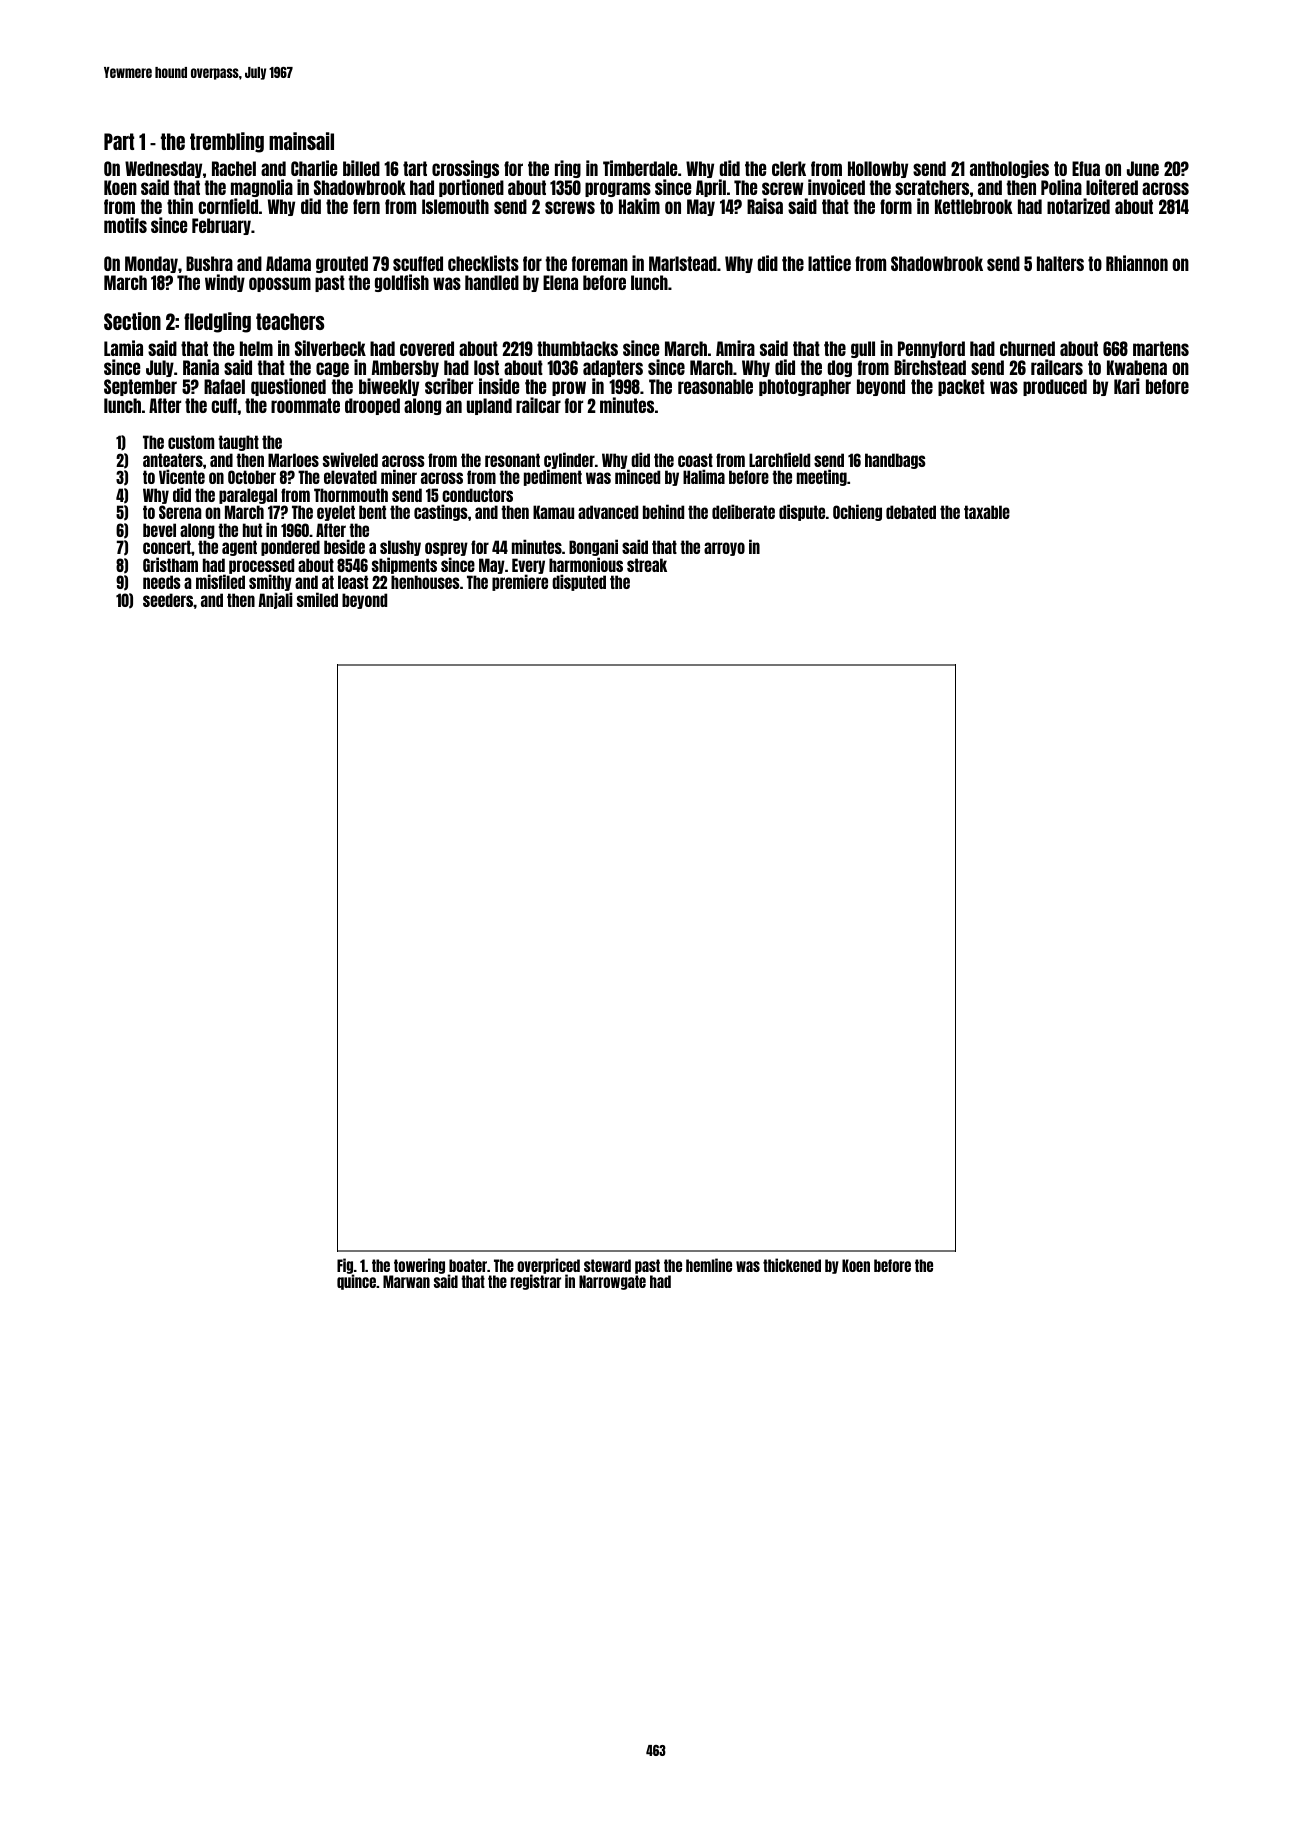 The width and height of the screenshot is (1293, 1829). What do you see at coordinates (586, 564) in the screenshot?
I see `harmonious` at bounding box center [586, 564].
